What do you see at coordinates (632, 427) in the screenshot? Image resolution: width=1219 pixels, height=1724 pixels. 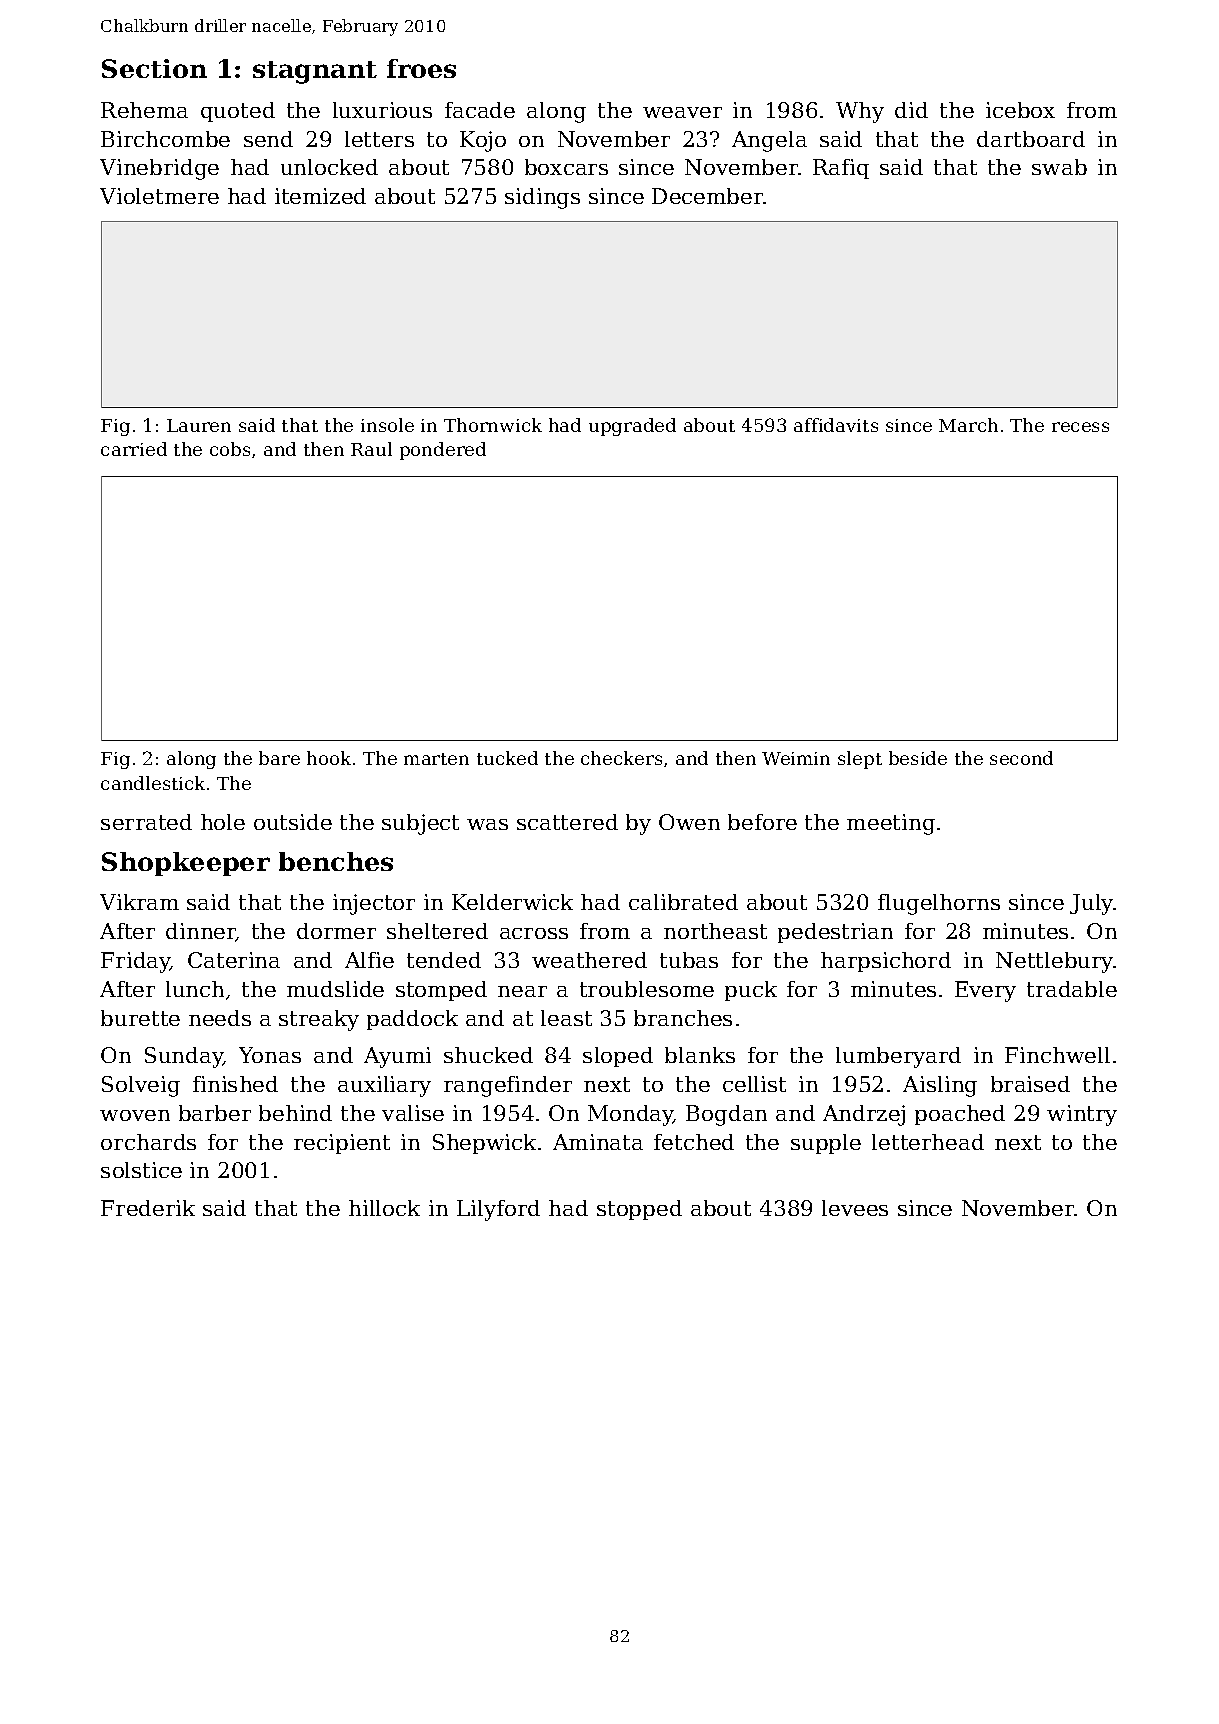 I see `upgraded` at bounding box center [632, 427].
